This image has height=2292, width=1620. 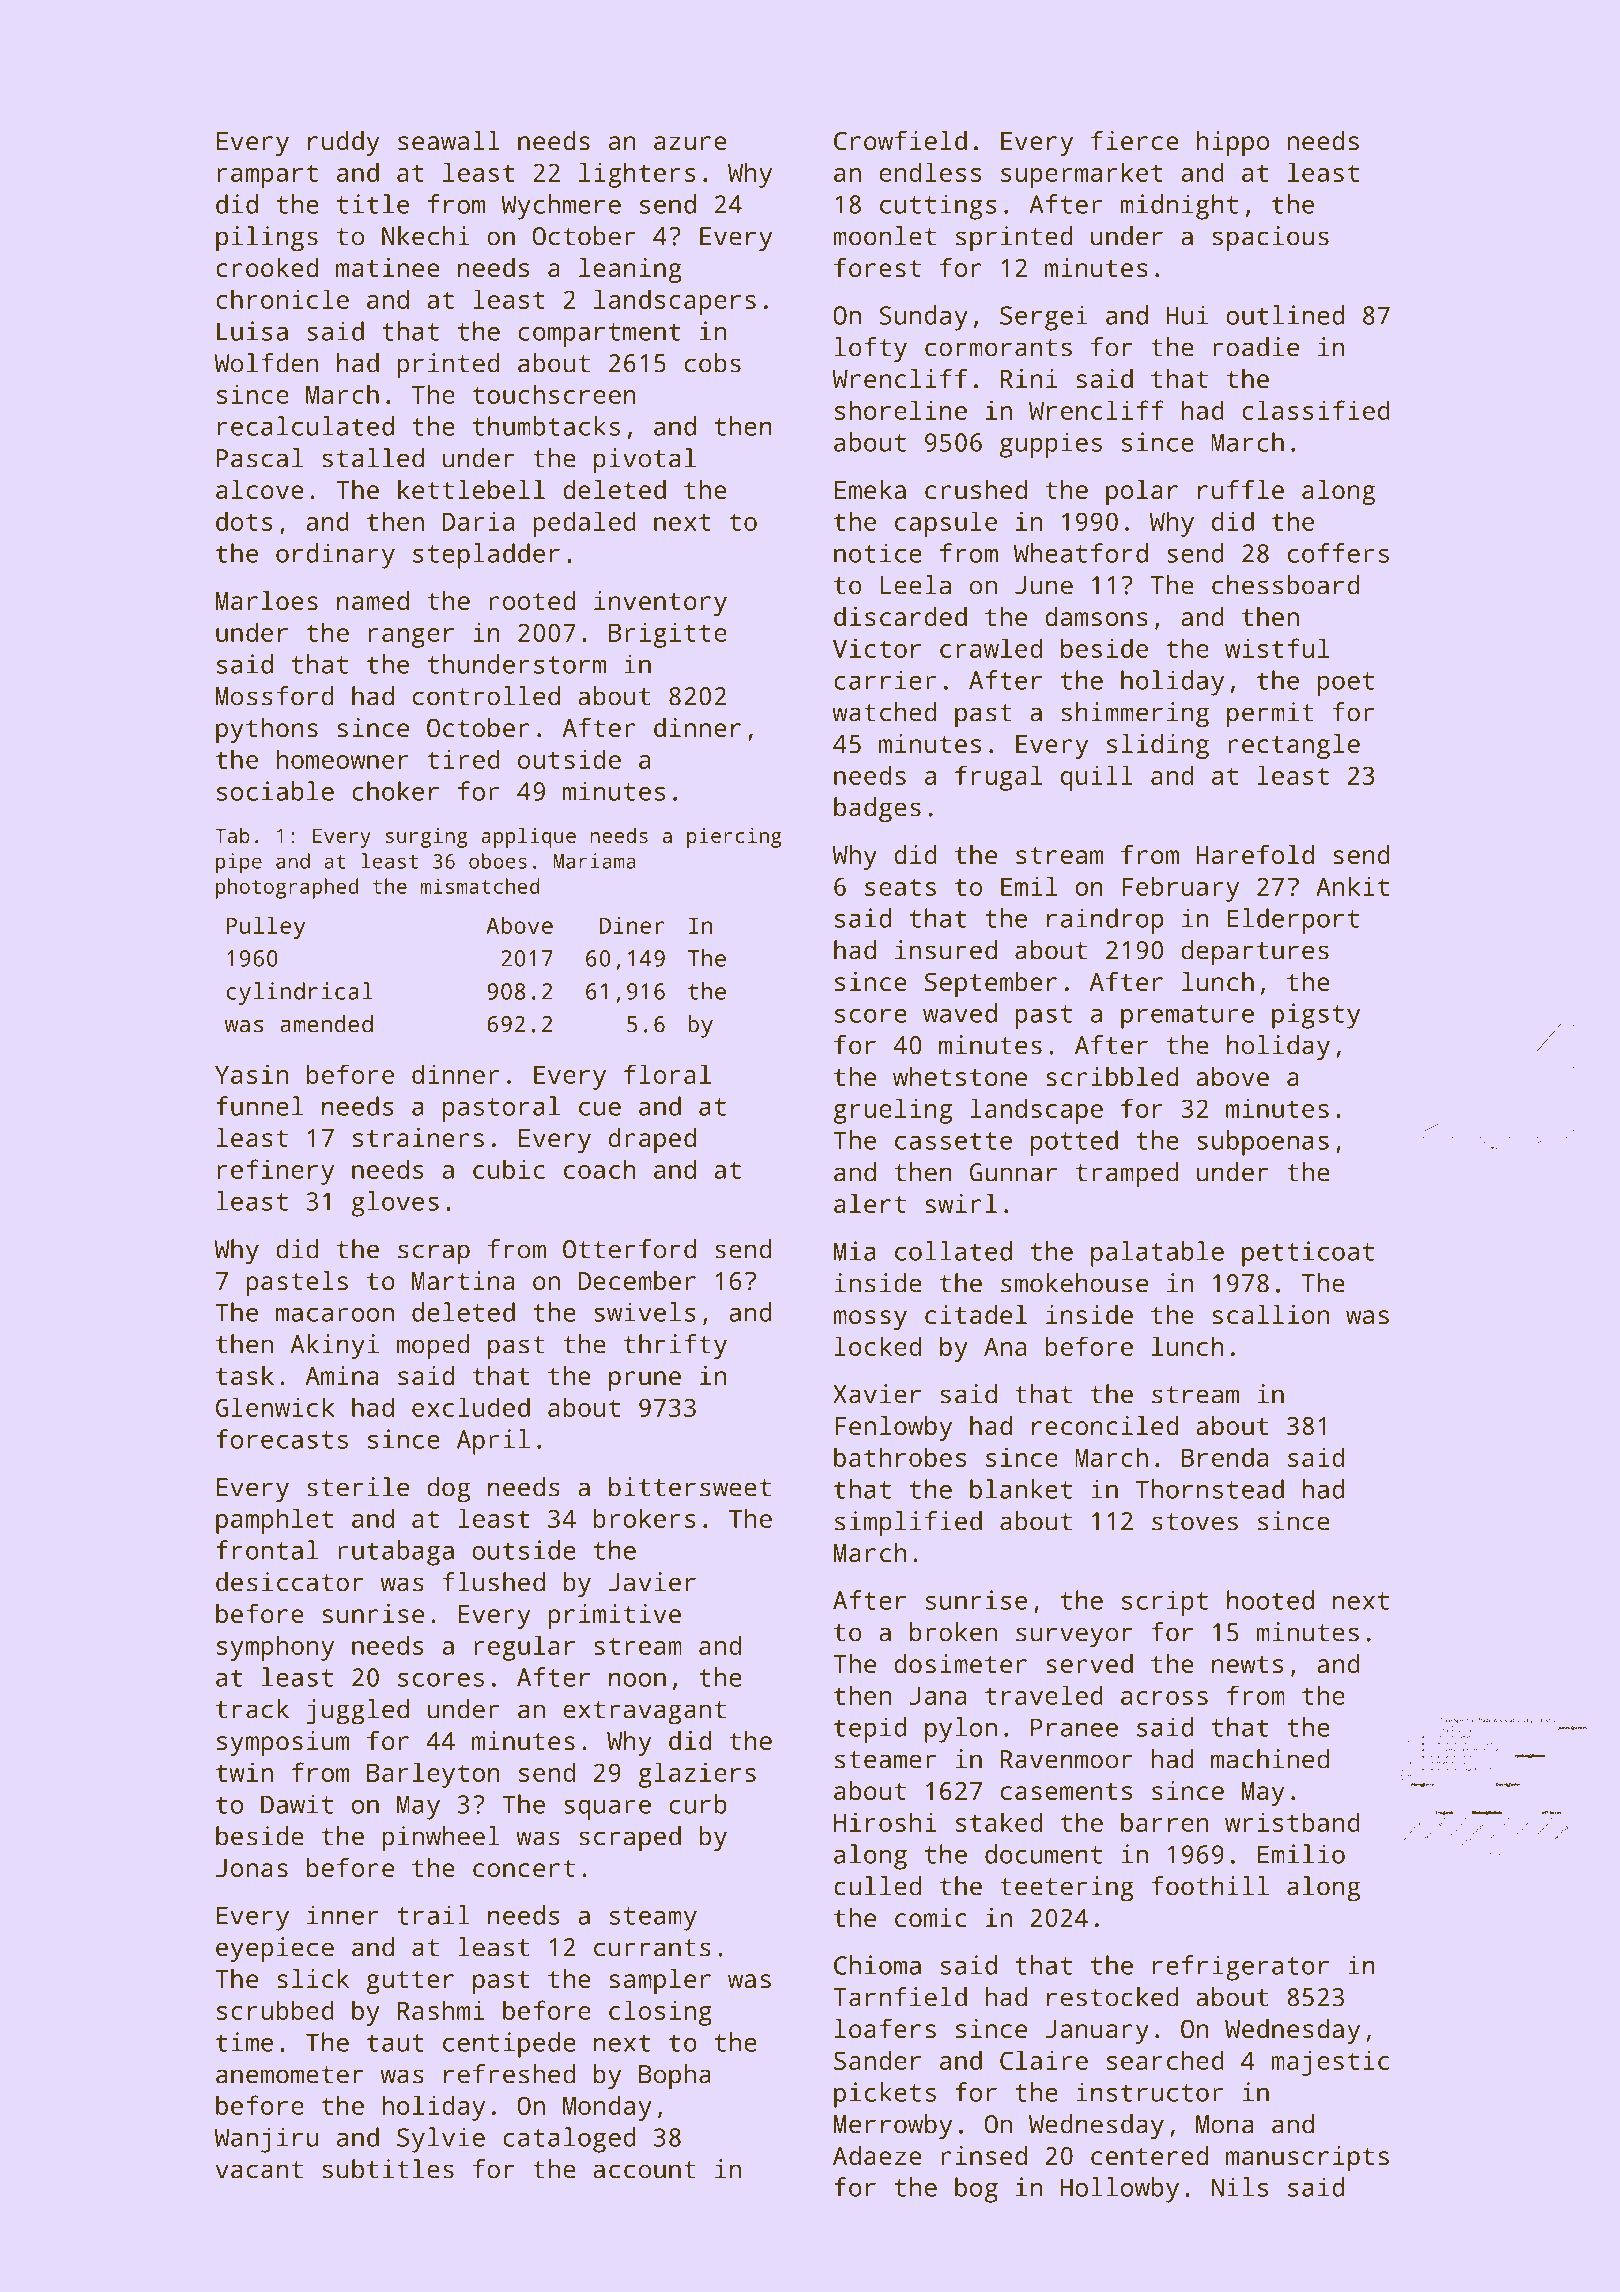 I want to click on gloves, so click(x=395, y=1204).
